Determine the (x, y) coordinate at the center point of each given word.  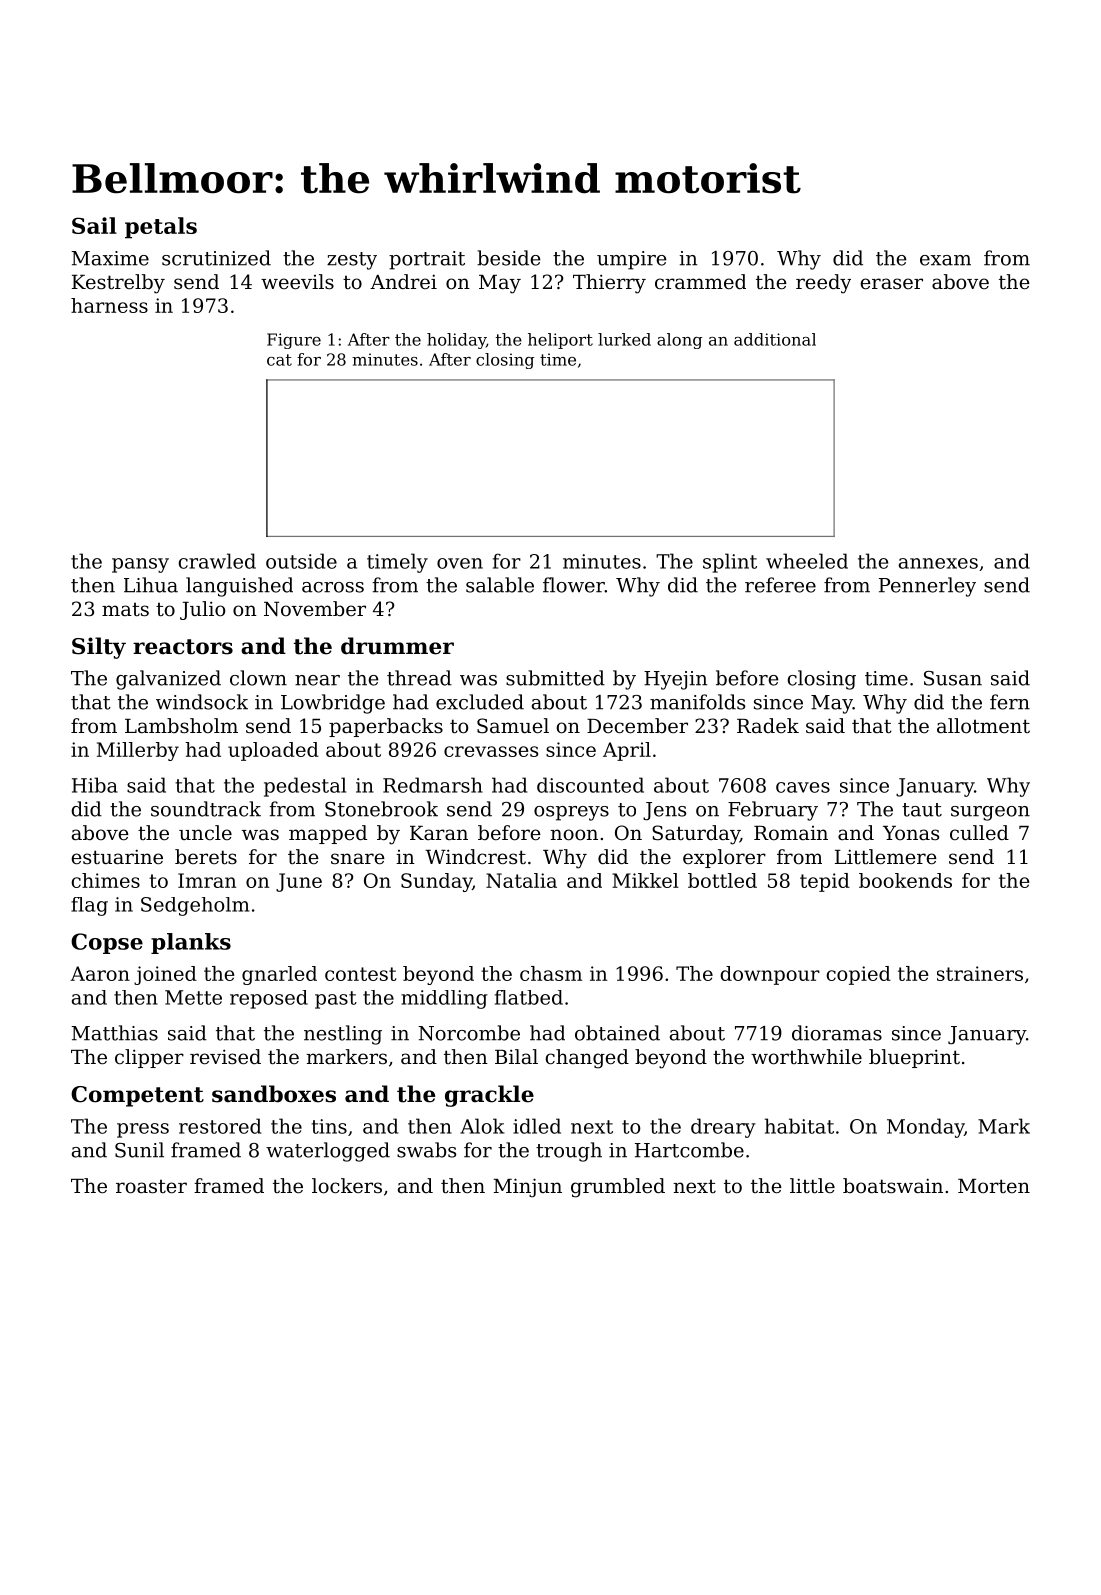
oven (460, 563)
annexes (938, 563)
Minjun (528, 1188)
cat (279, 360)
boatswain (893, 1186)
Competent (137, 1096)
